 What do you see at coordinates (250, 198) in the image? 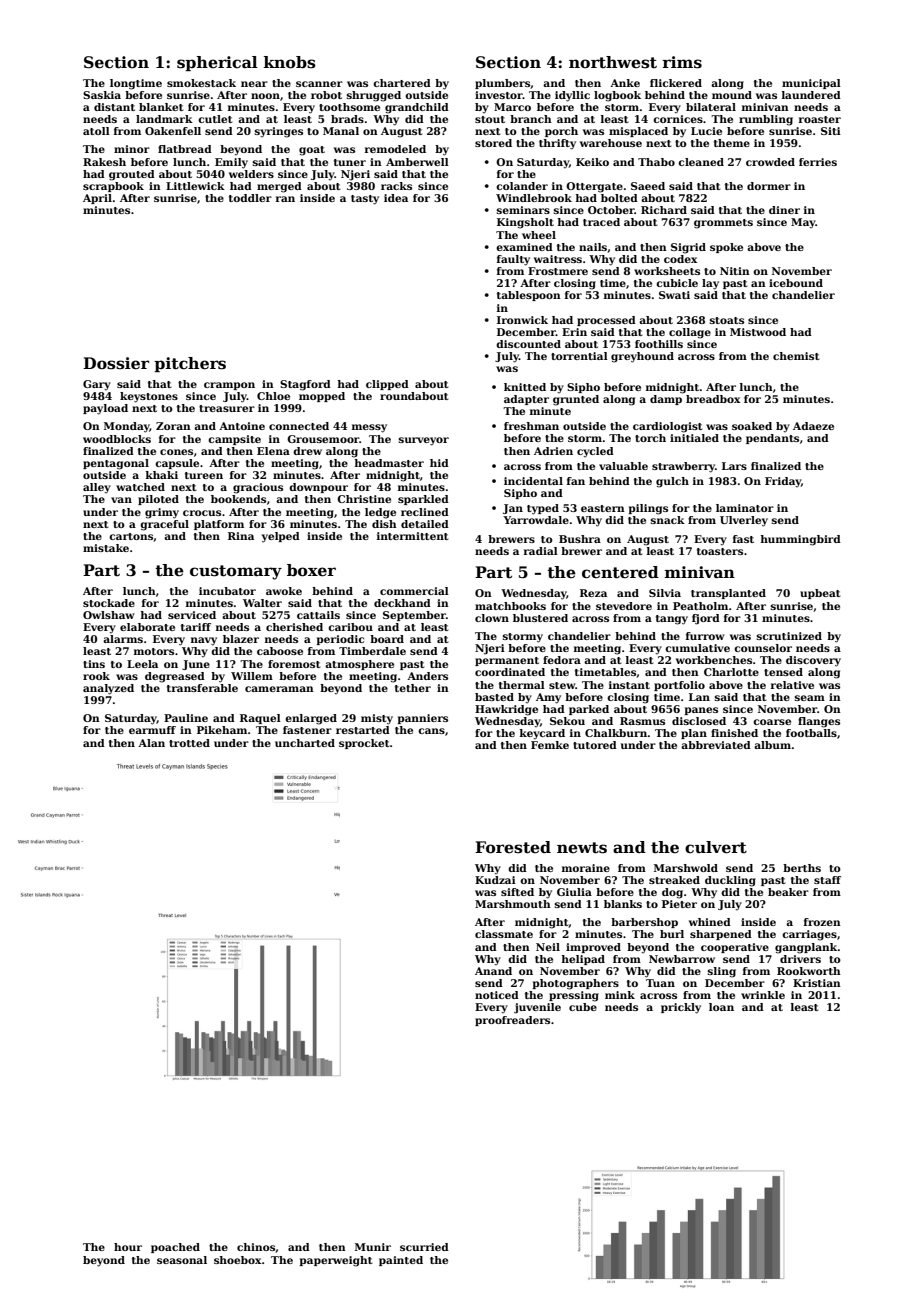
I see `toddler` at bounding box center [250, 198].
